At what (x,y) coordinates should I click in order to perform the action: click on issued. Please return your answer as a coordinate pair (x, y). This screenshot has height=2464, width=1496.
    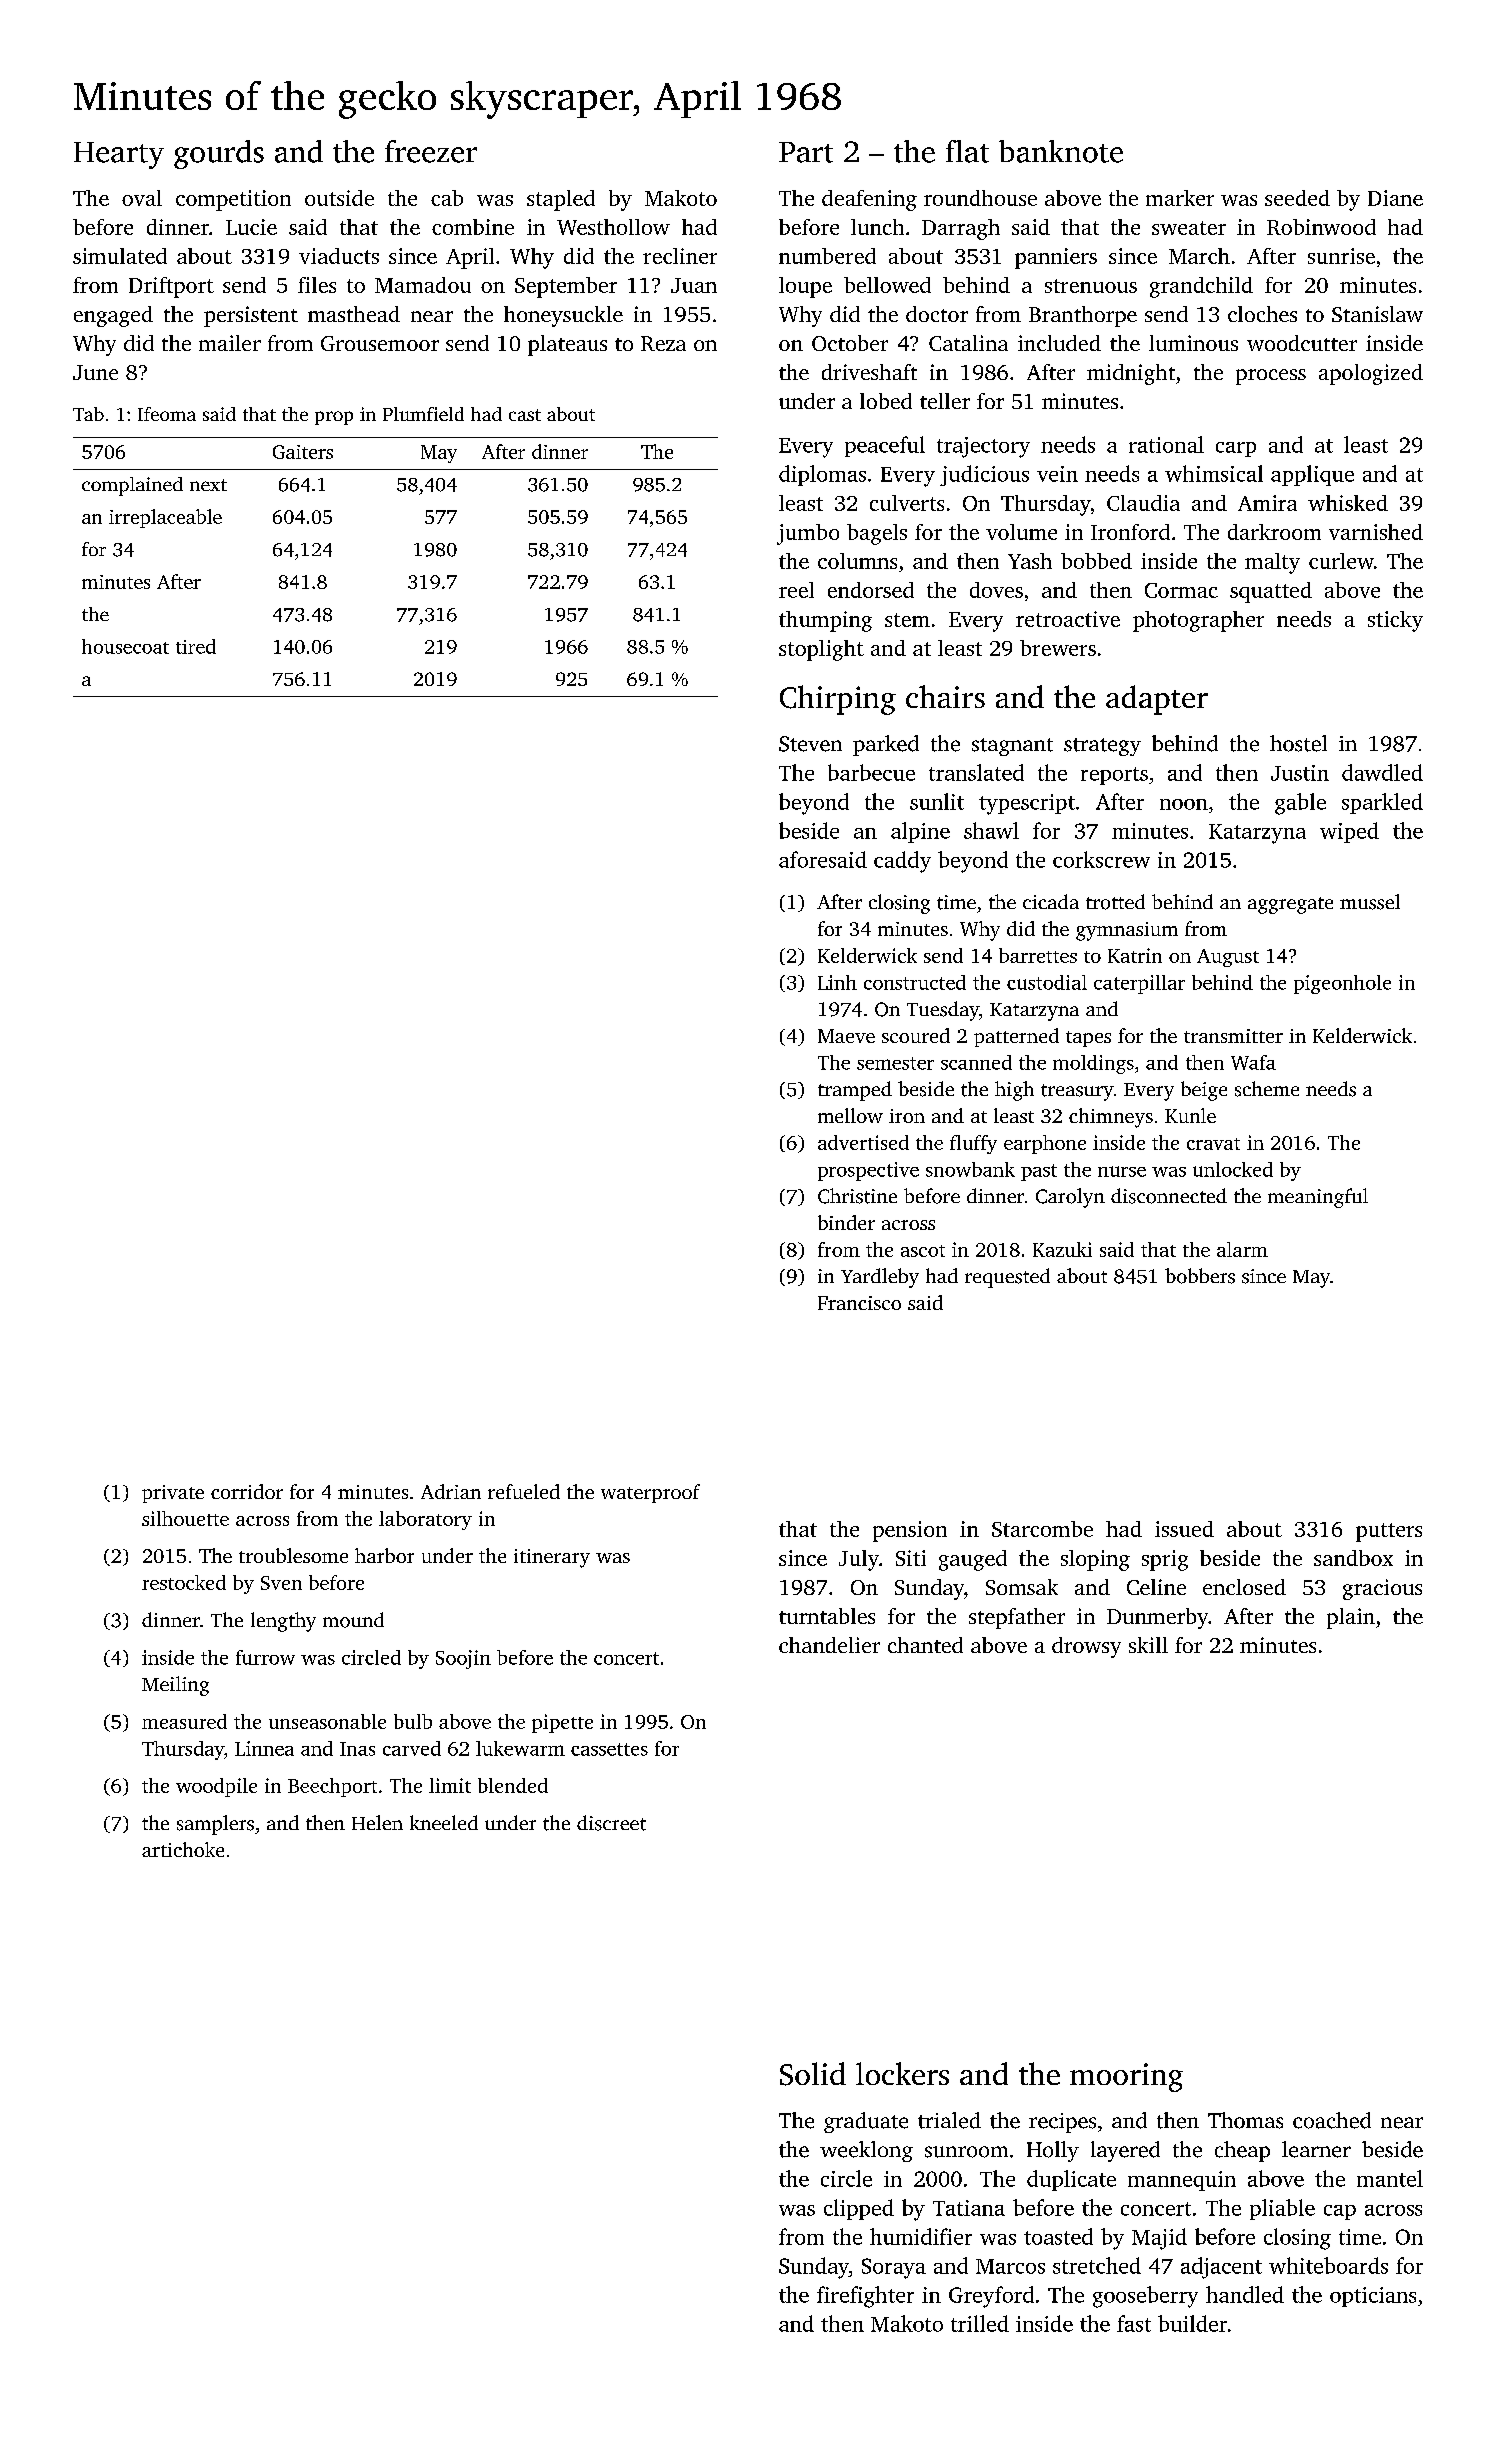
    Looking at the image, I should click on (1184, 1529).
